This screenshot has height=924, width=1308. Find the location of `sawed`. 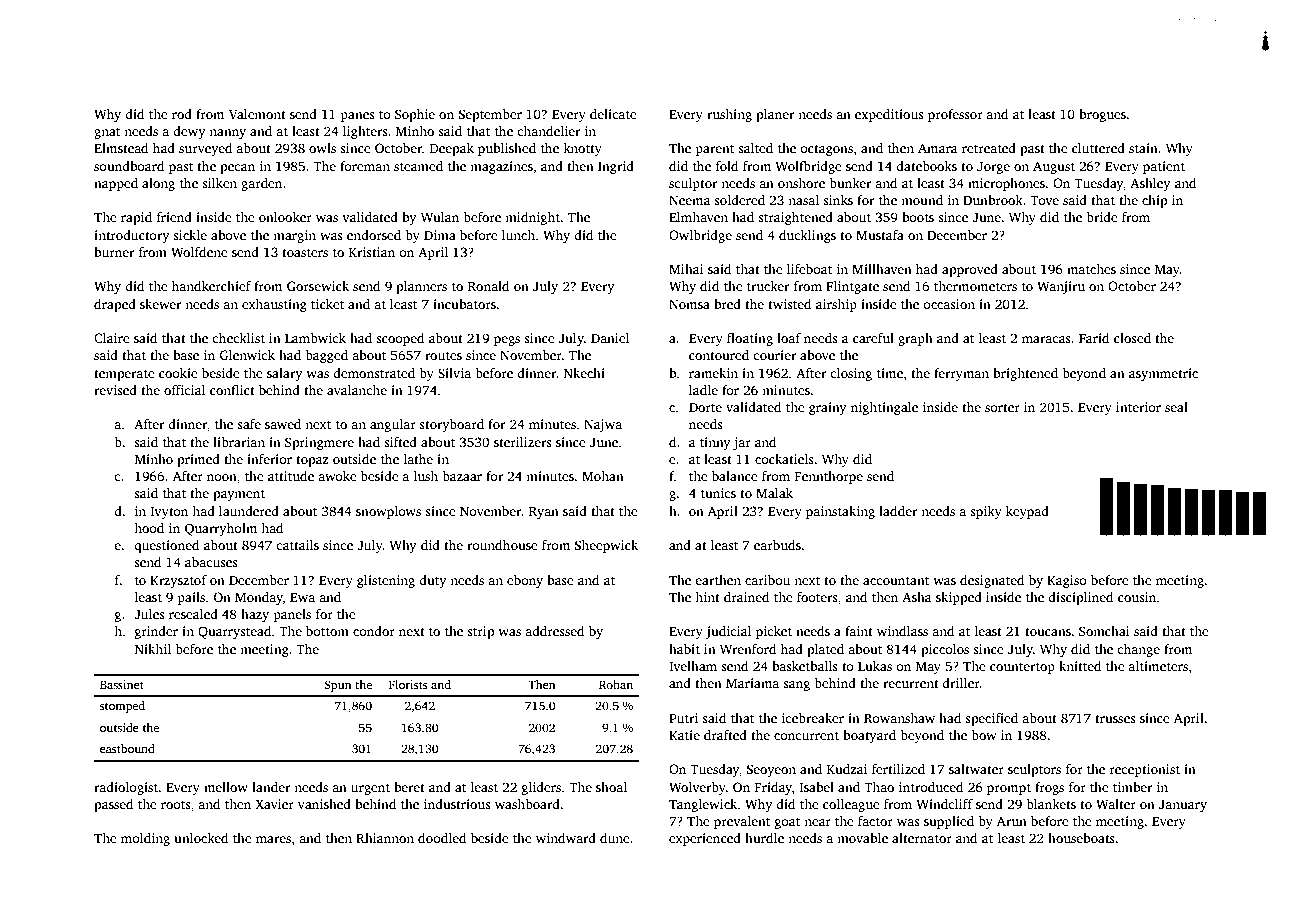

sawed is located at coordinates (283, 424).
